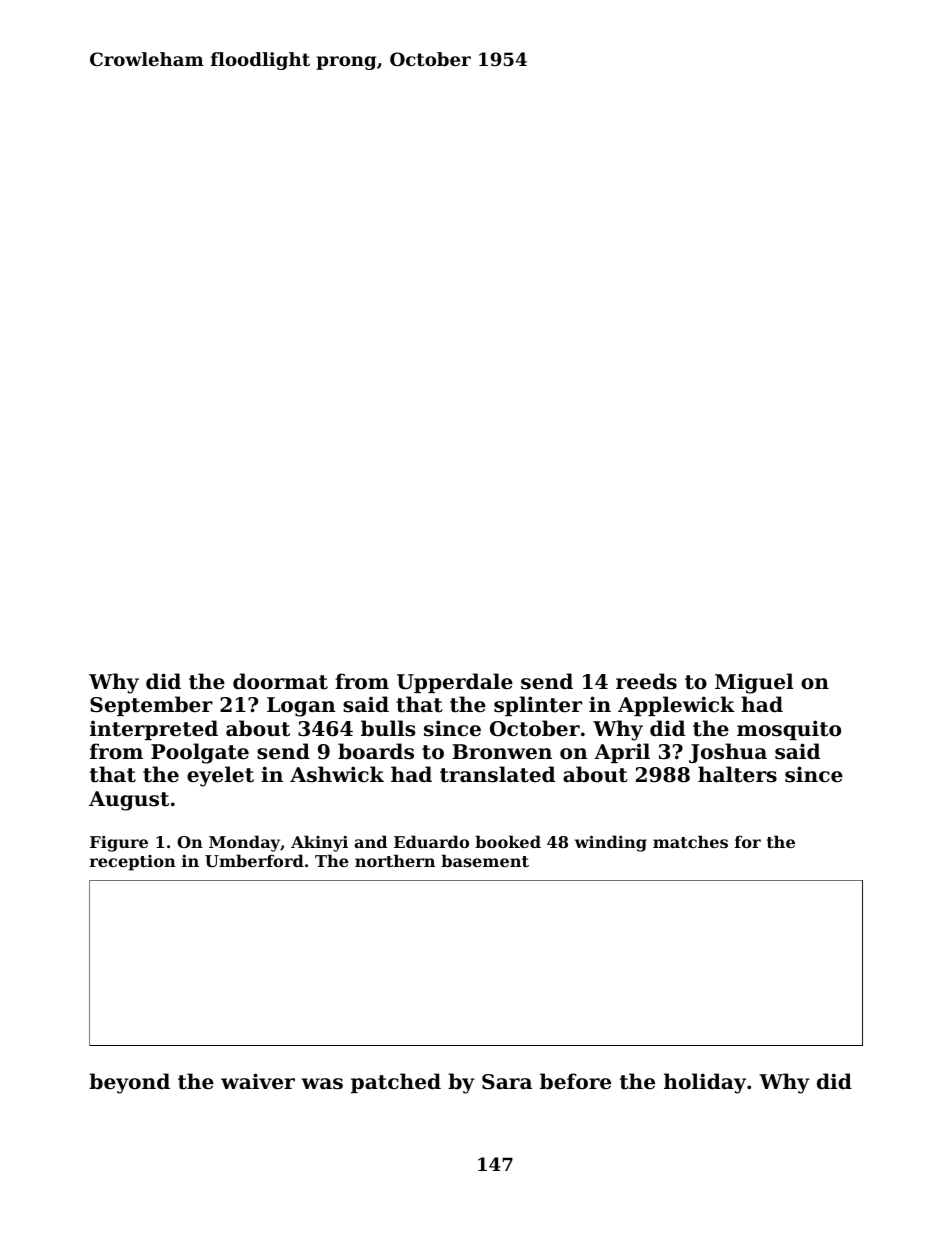 The image size is (952, 1233). What do you see at coordinates (455, 683) in the page?
I see `Upperdale` at bounding box center [455, 683].
